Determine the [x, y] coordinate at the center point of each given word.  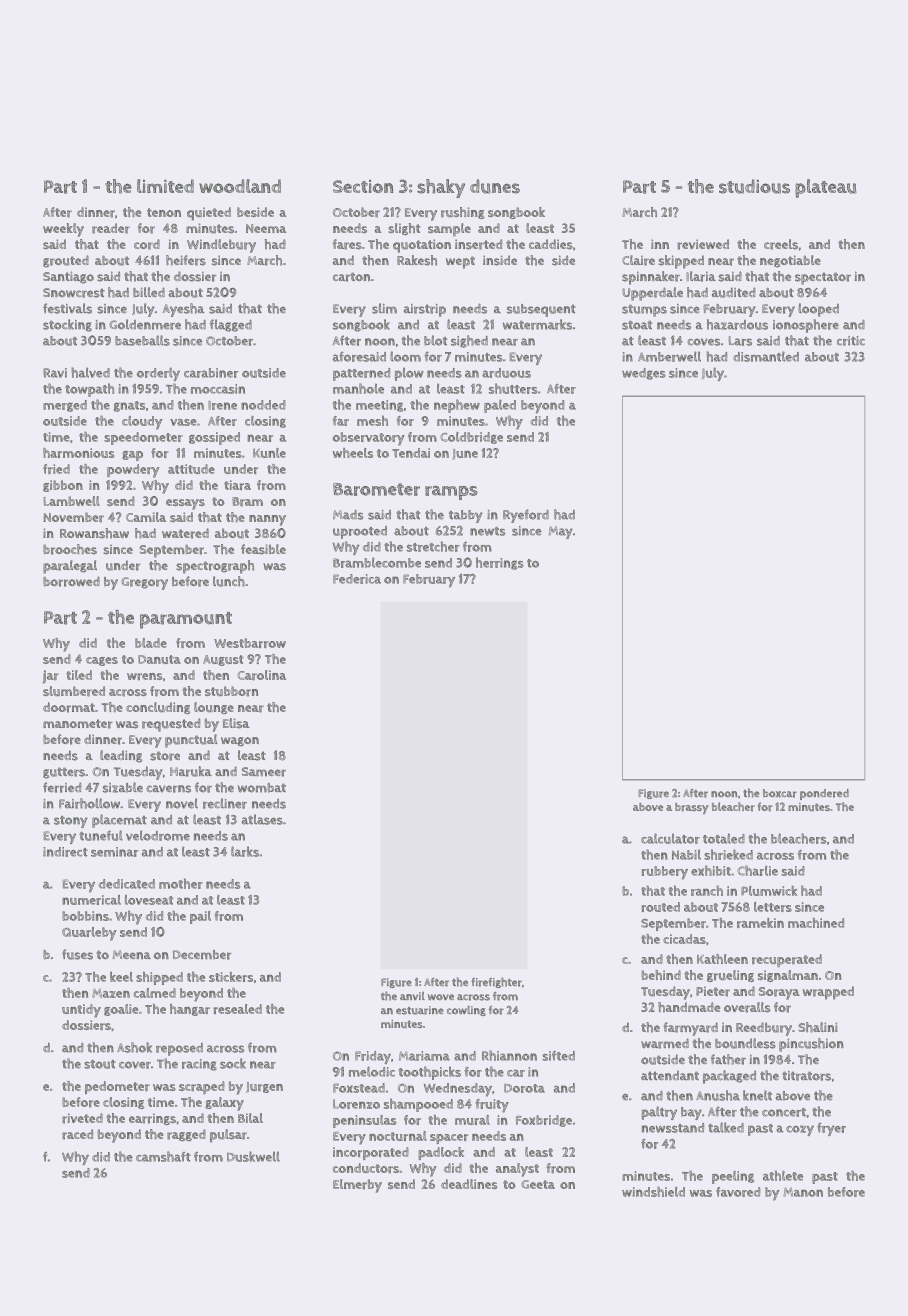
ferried [62, 787]
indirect [65, 852]
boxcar [780, 793]
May [560, 532]
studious [754, 186]
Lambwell [71, 501]
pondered [824, 794]
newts [487, 531]
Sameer [264, 772]
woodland [240, 186]
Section [363, 186]
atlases [262, 819]
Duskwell [253, 1156]
